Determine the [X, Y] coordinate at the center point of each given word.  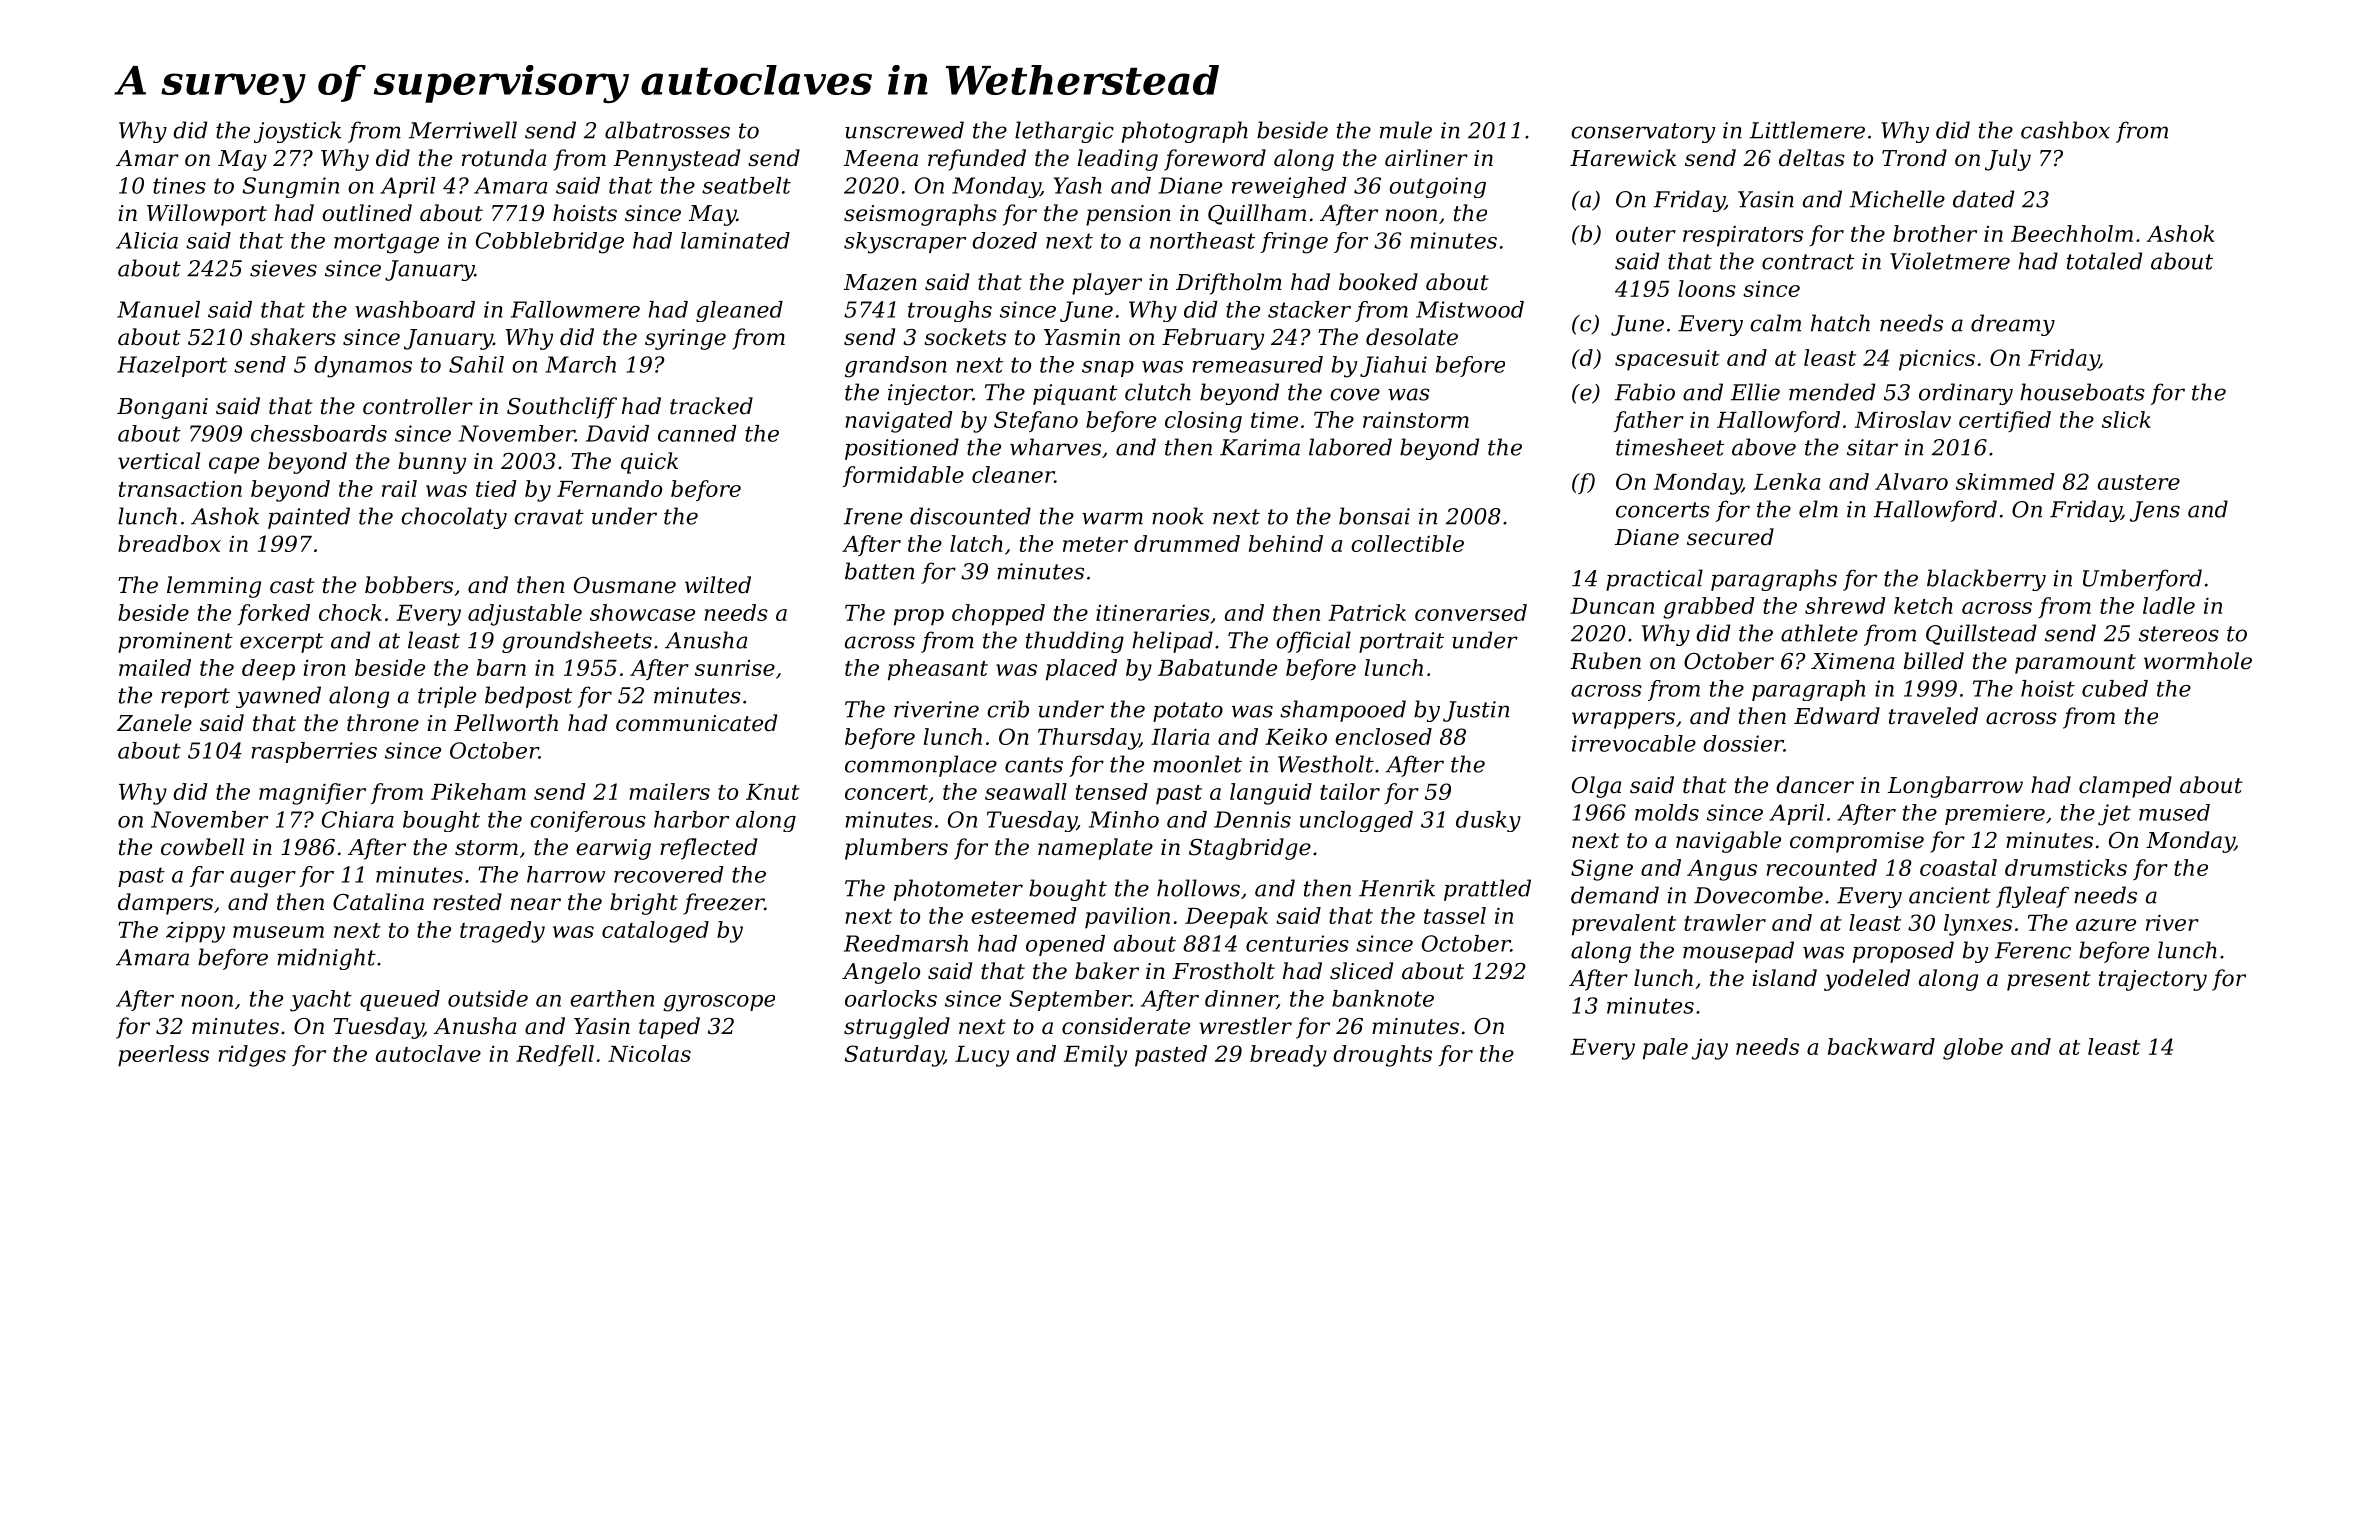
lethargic [1064, 132]
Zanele [154, 723]
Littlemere [1807, 130]
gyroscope [719, 1003]
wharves [1055, 447]
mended [1832, 392]
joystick [297, 132]
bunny [432, 463]
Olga [1596, 787]
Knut [773, 792]
